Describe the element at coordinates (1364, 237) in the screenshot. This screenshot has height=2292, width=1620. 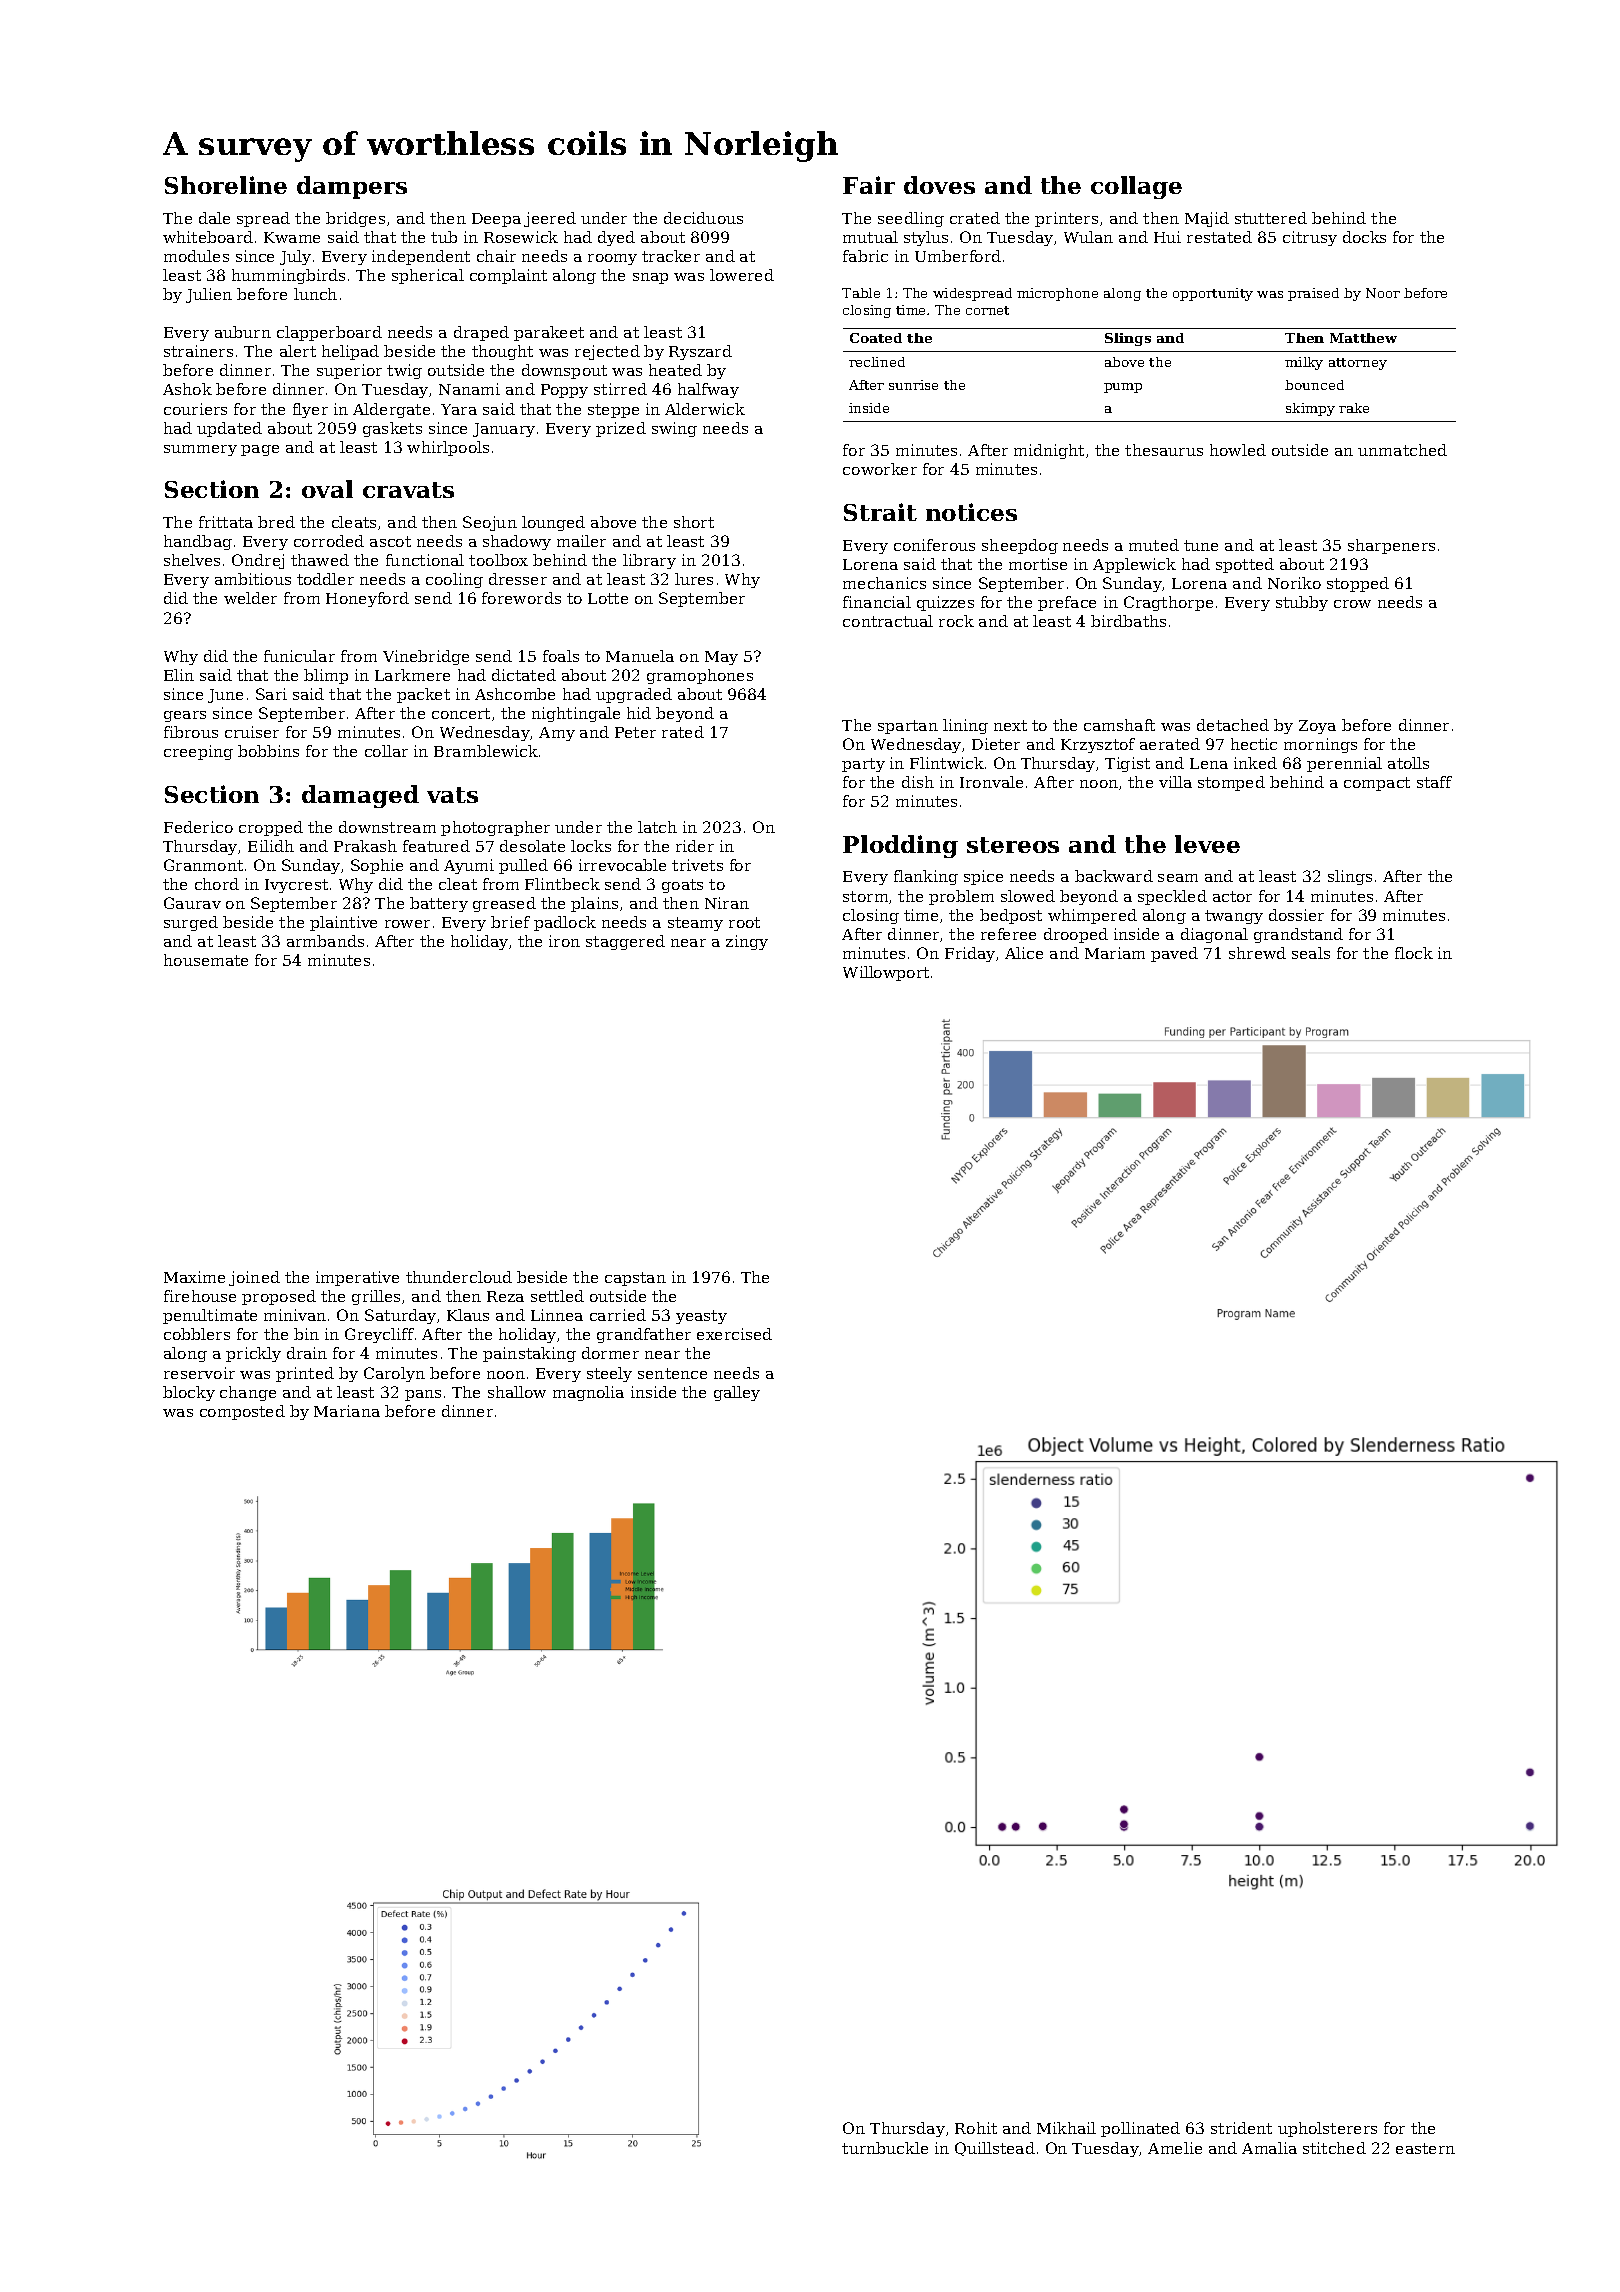
I see `docks` at that location.
